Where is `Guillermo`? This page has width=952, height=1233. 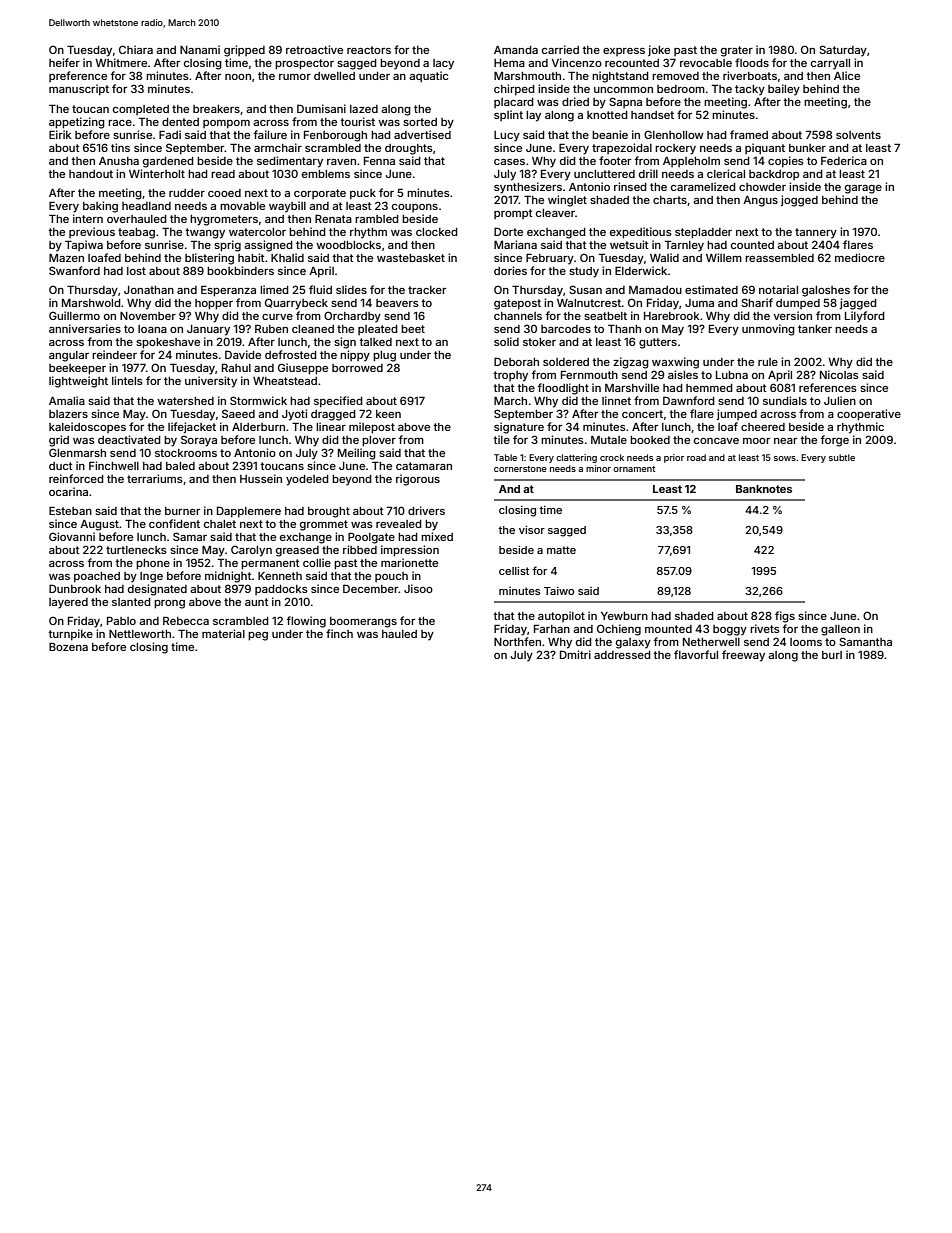
Guillermo is located at coordinates (74, 315).
